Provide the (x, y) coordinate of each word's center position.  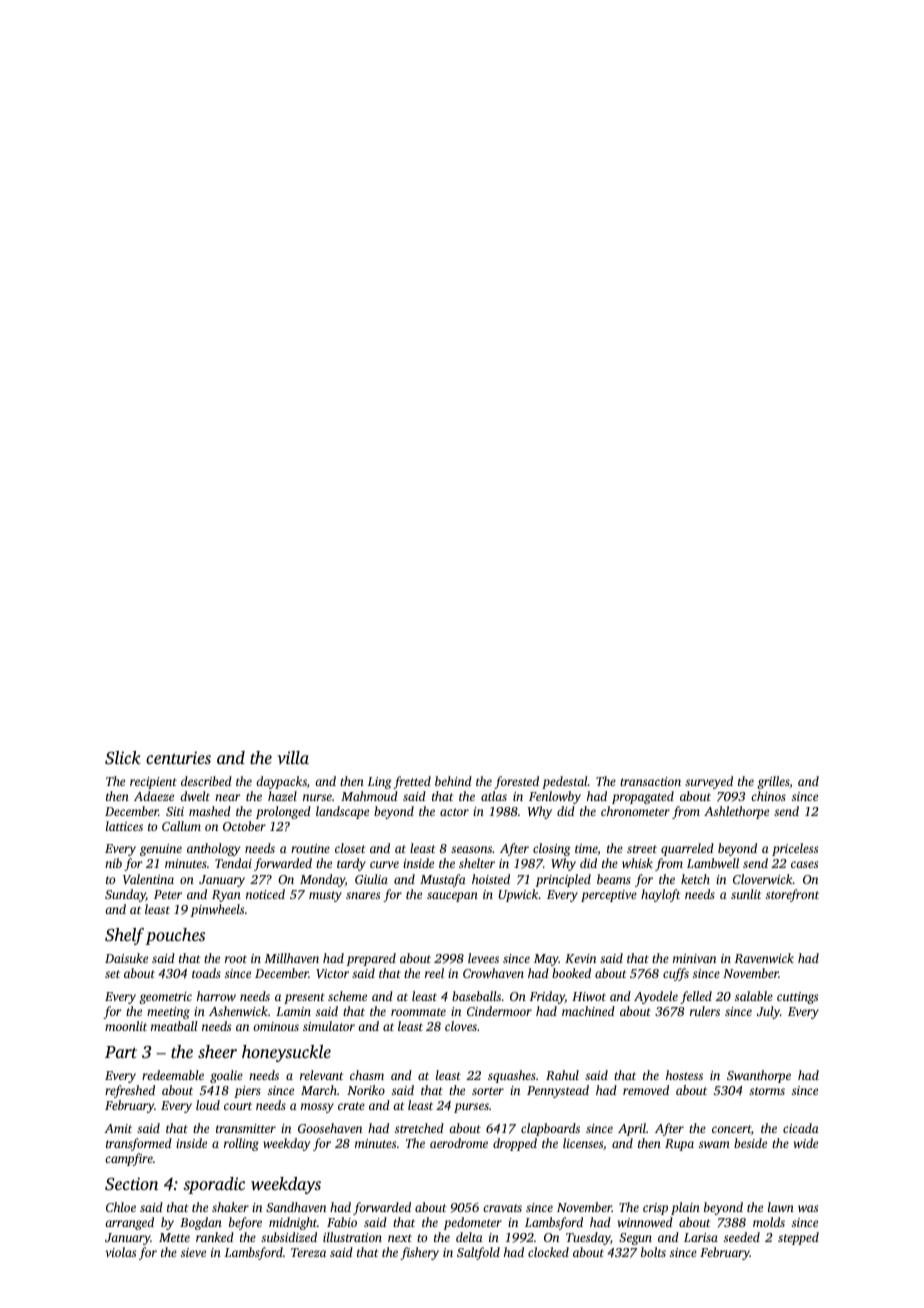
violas (121, 1252)
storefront (792, 895)
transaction (650, 781)
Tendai (233, 863)
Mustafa (443, 880)
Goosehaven (330, 1128)
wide (806, 1143)
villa (293, 757)
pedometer (472, 1223)
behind (453, 781)
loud (208, 1105)
